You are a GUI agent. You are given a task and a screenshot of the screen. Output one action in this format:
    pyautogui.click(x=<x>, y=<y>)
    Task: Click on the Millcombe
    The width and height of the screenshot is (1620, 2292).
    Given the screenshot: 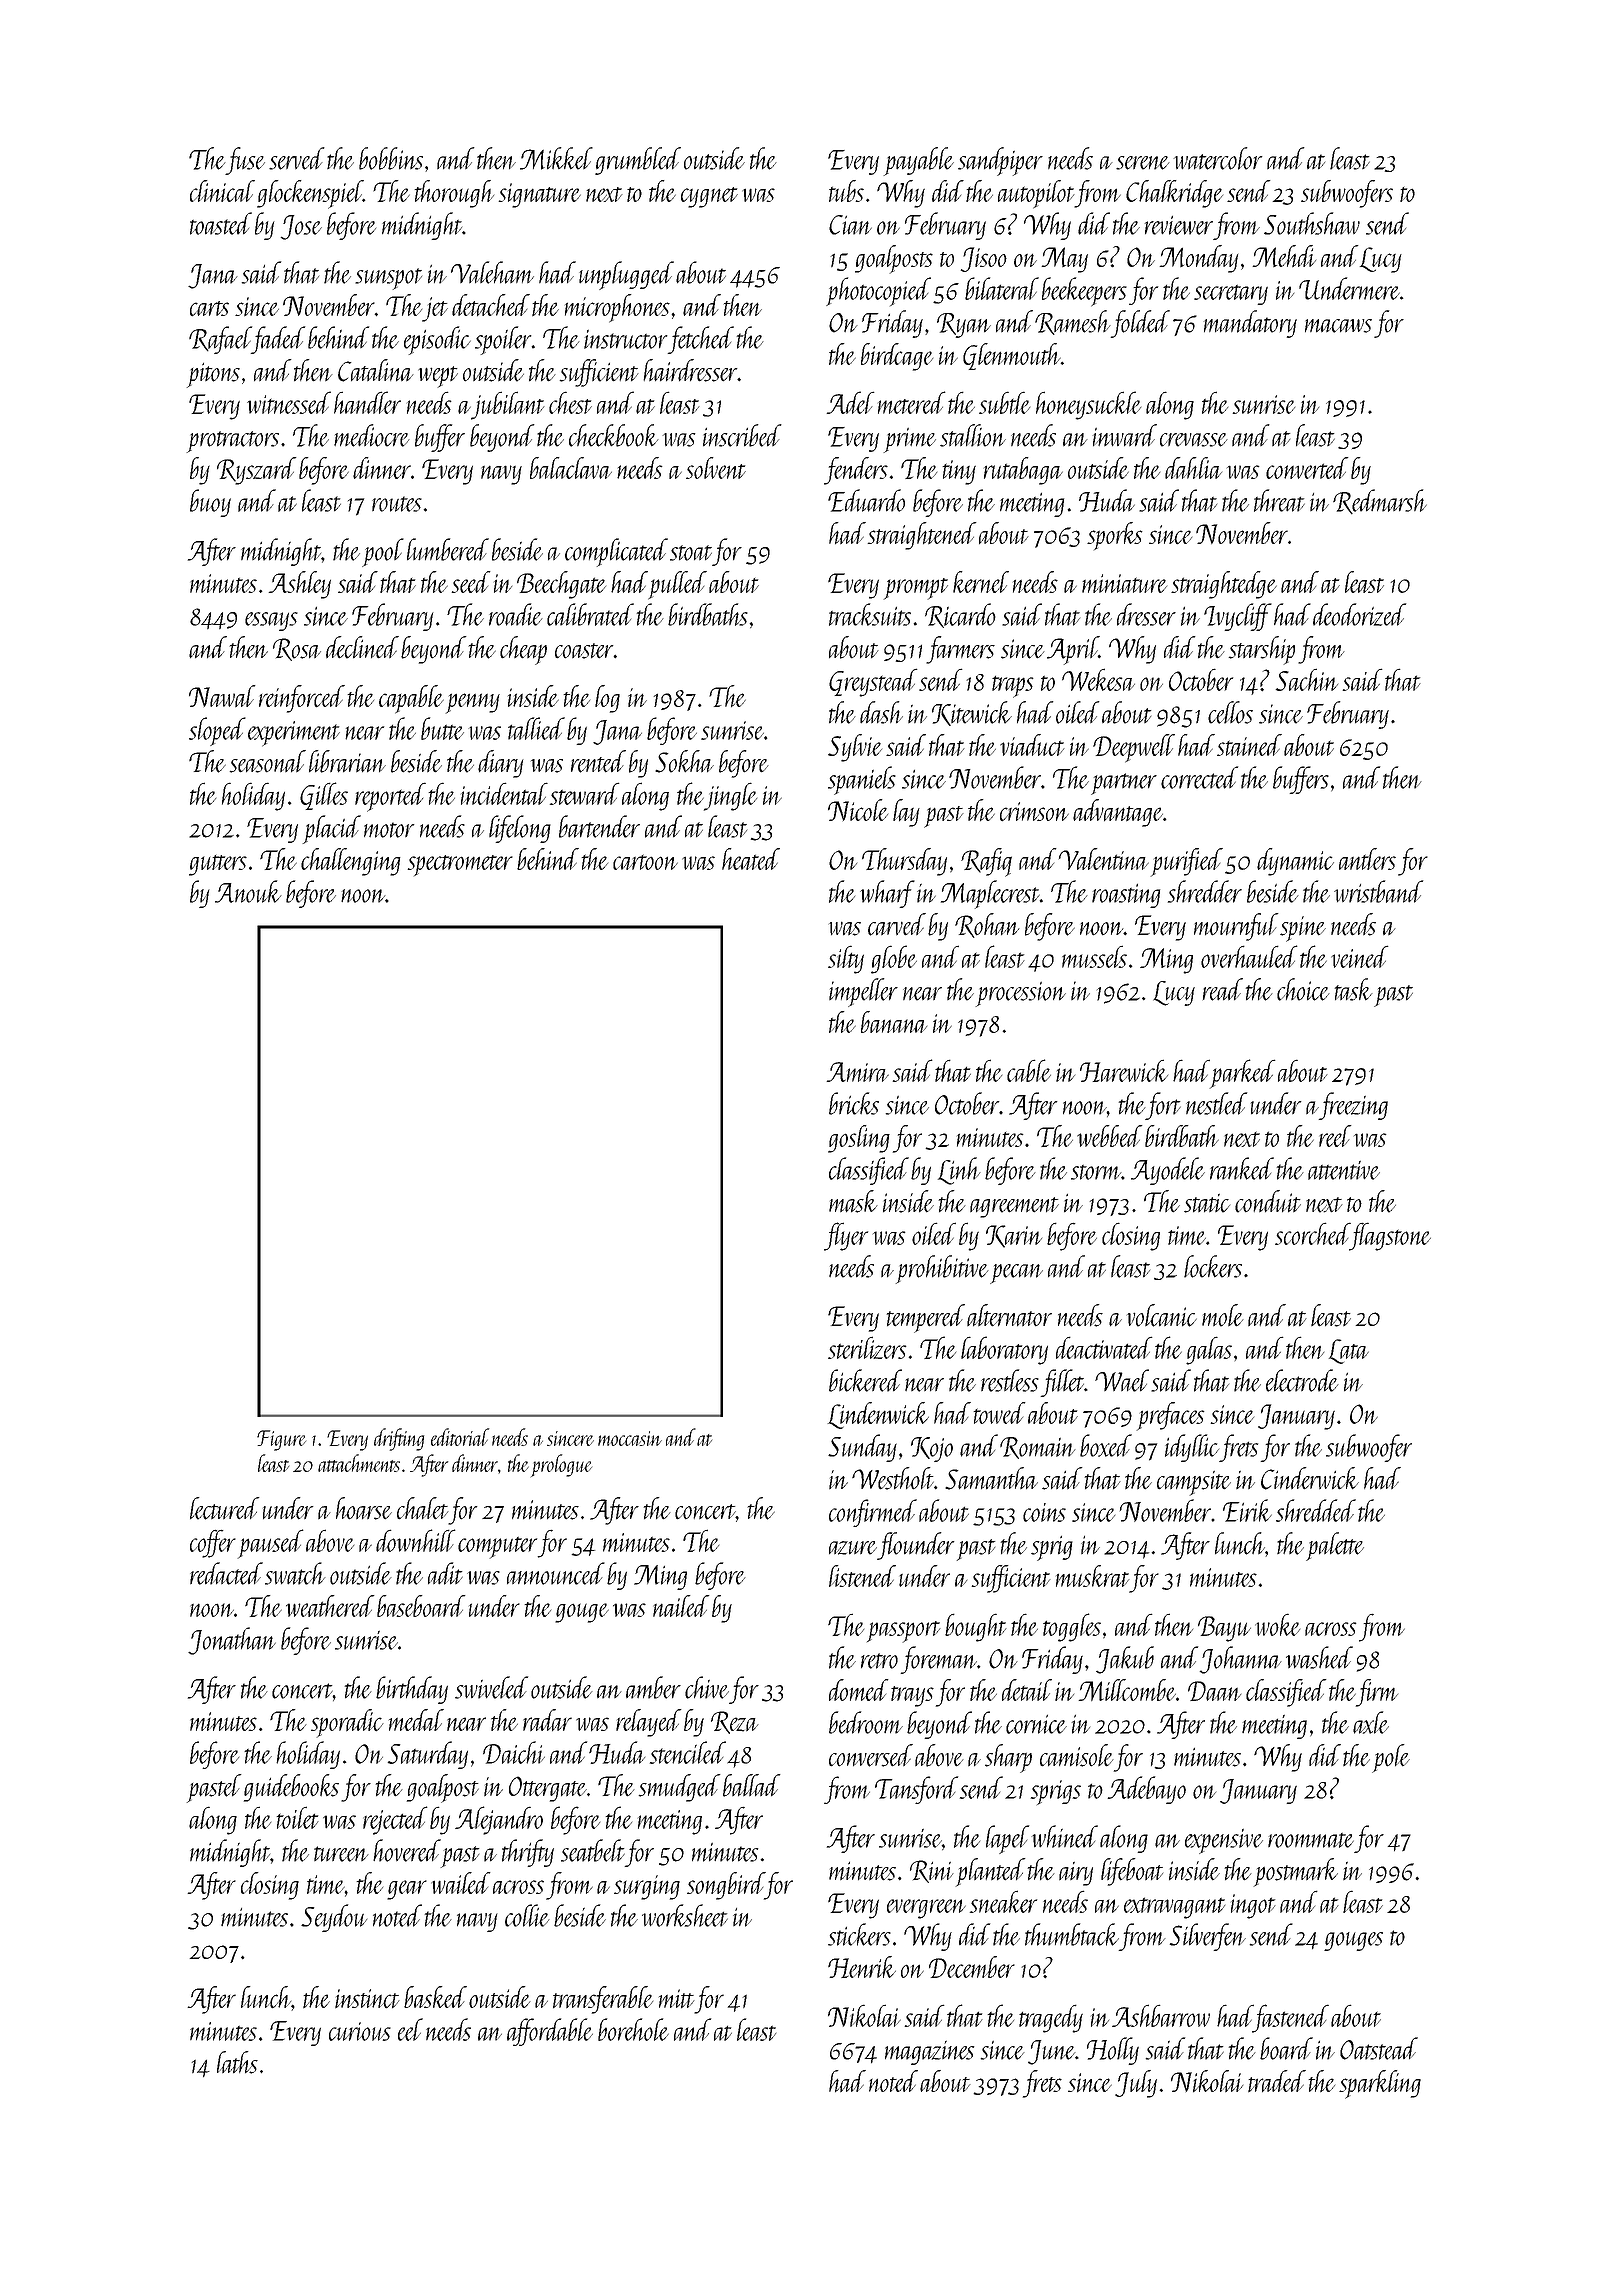 What is the action you would take?
    pyautogui.click(x=1127, y=1690)
